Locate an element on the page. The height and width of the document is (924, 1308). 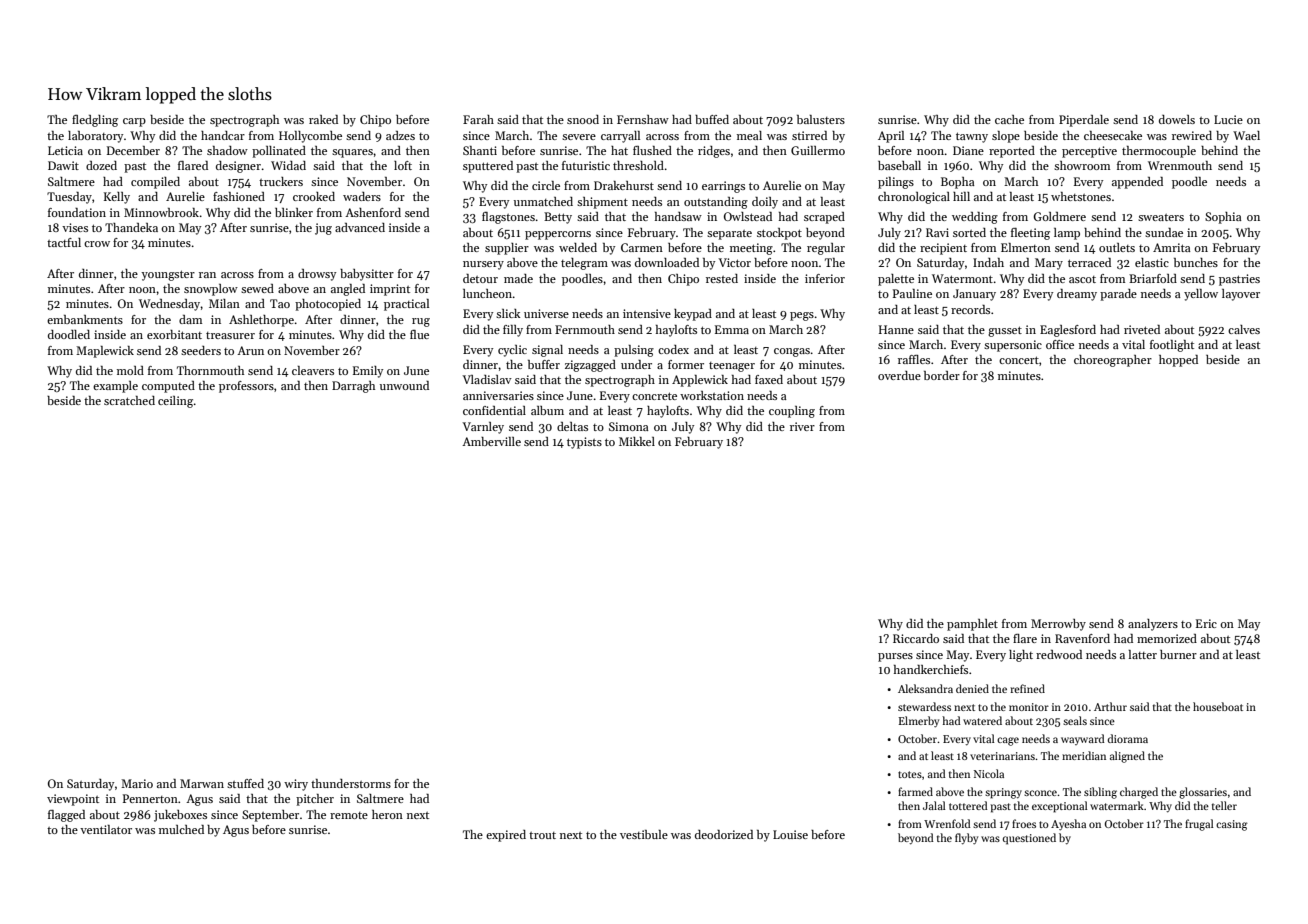
hopped is located at coordinates (1178, 361).
